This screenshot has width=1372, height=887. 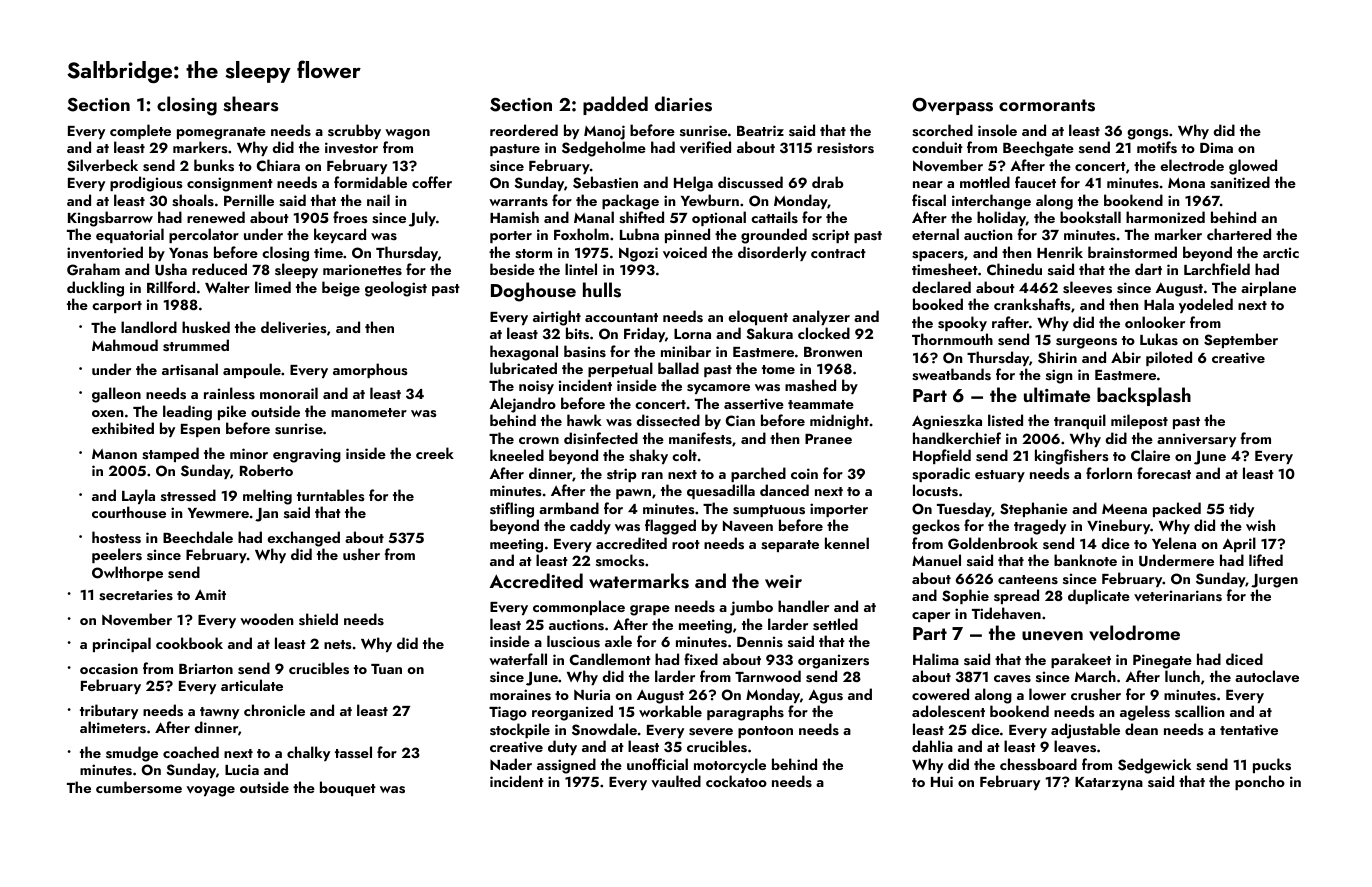 What do you see at coordinates (1186, 183) in the screenshot?
I see `Mona` at bounding box center [1186, 183].
